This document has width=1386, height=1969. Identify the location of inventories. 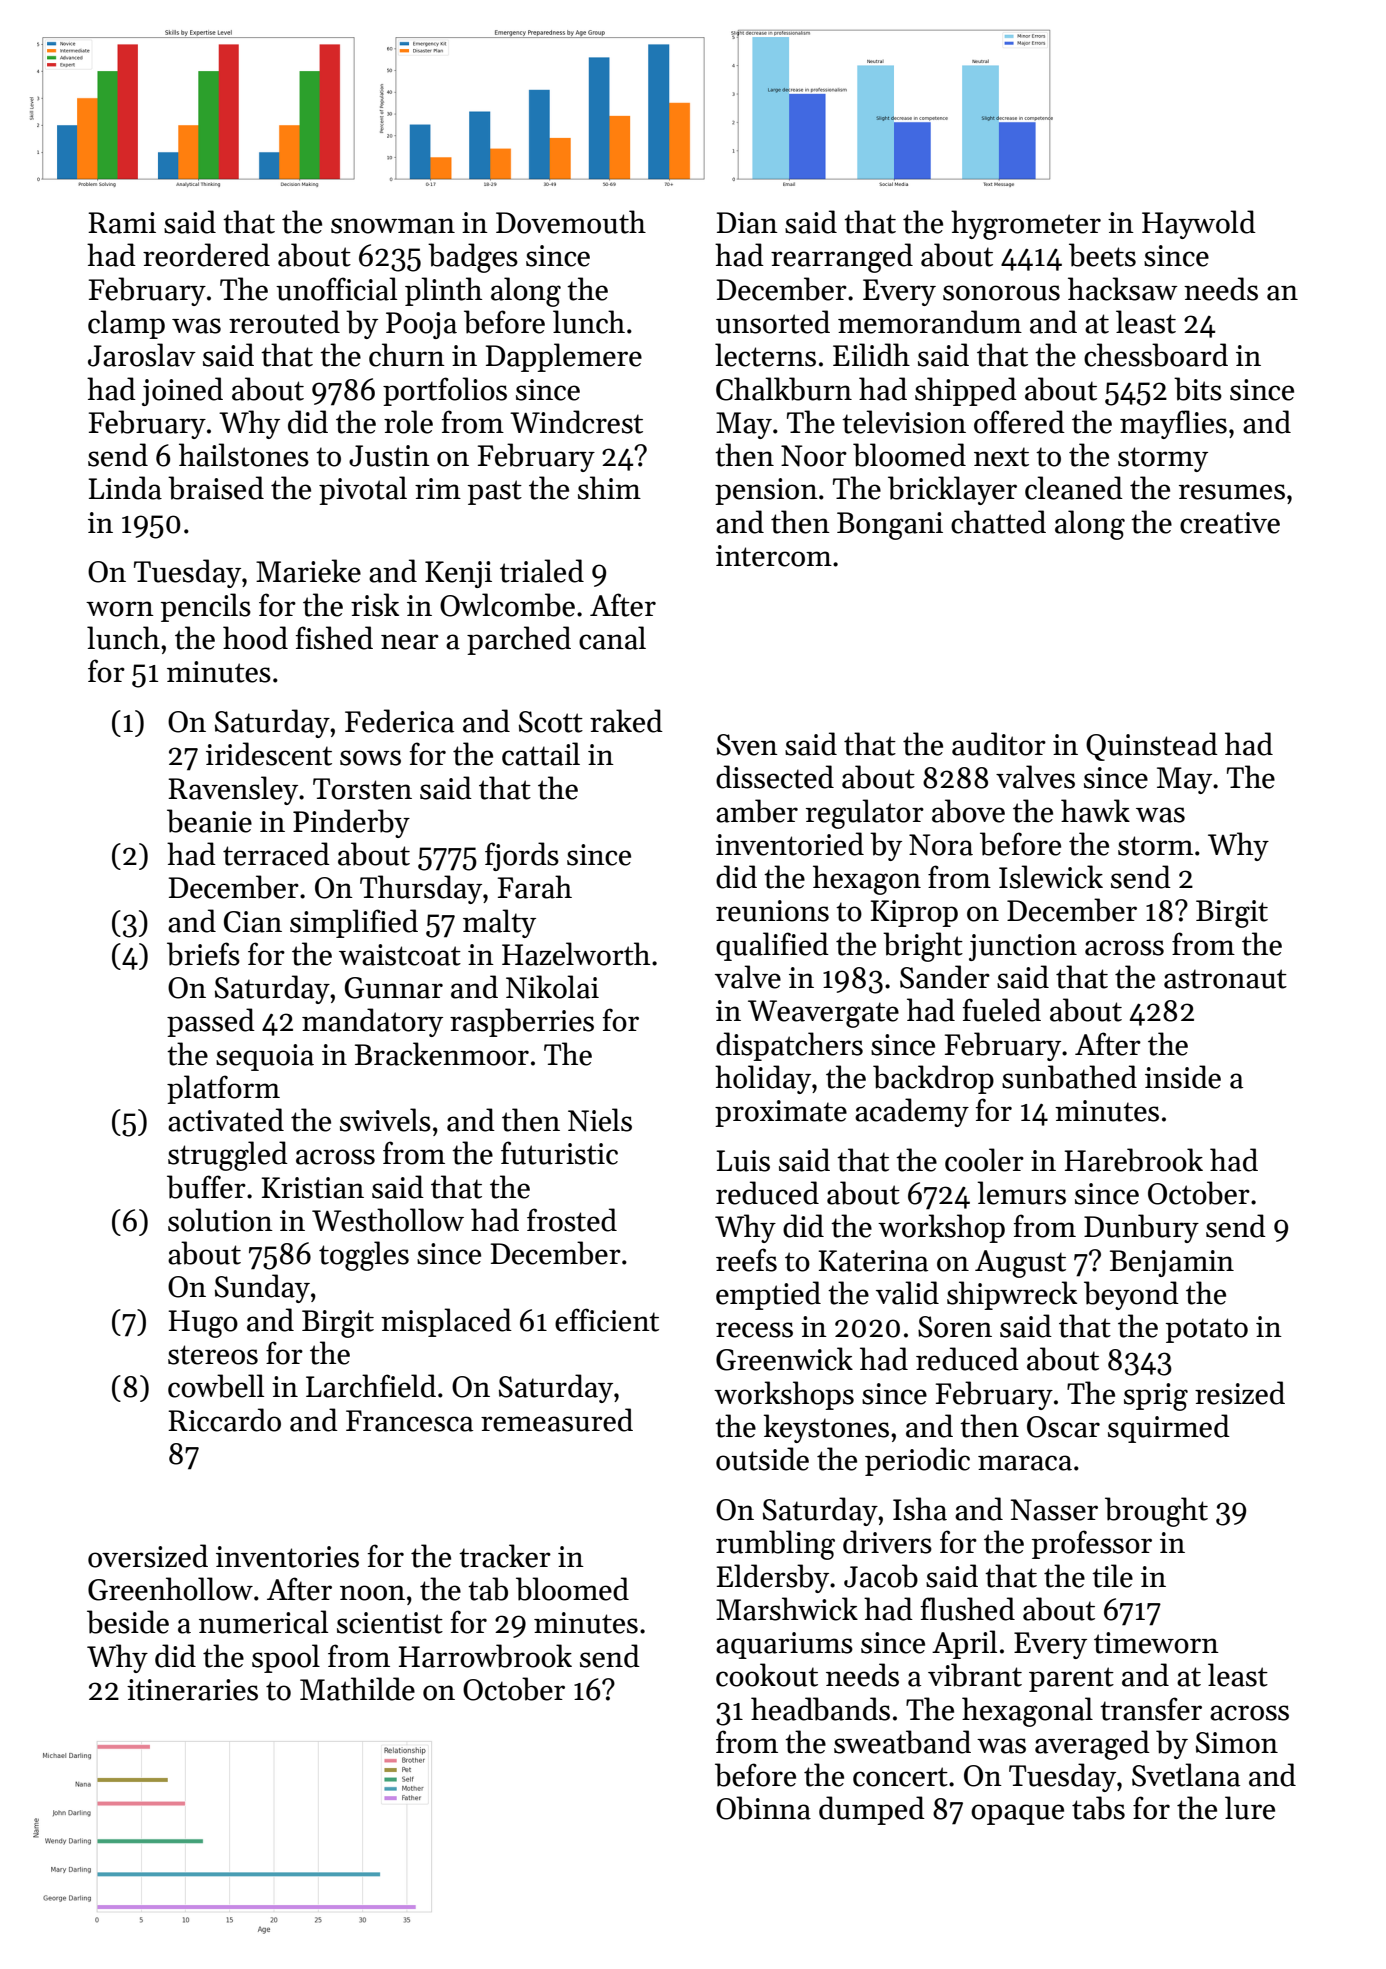
(287, 1557).
